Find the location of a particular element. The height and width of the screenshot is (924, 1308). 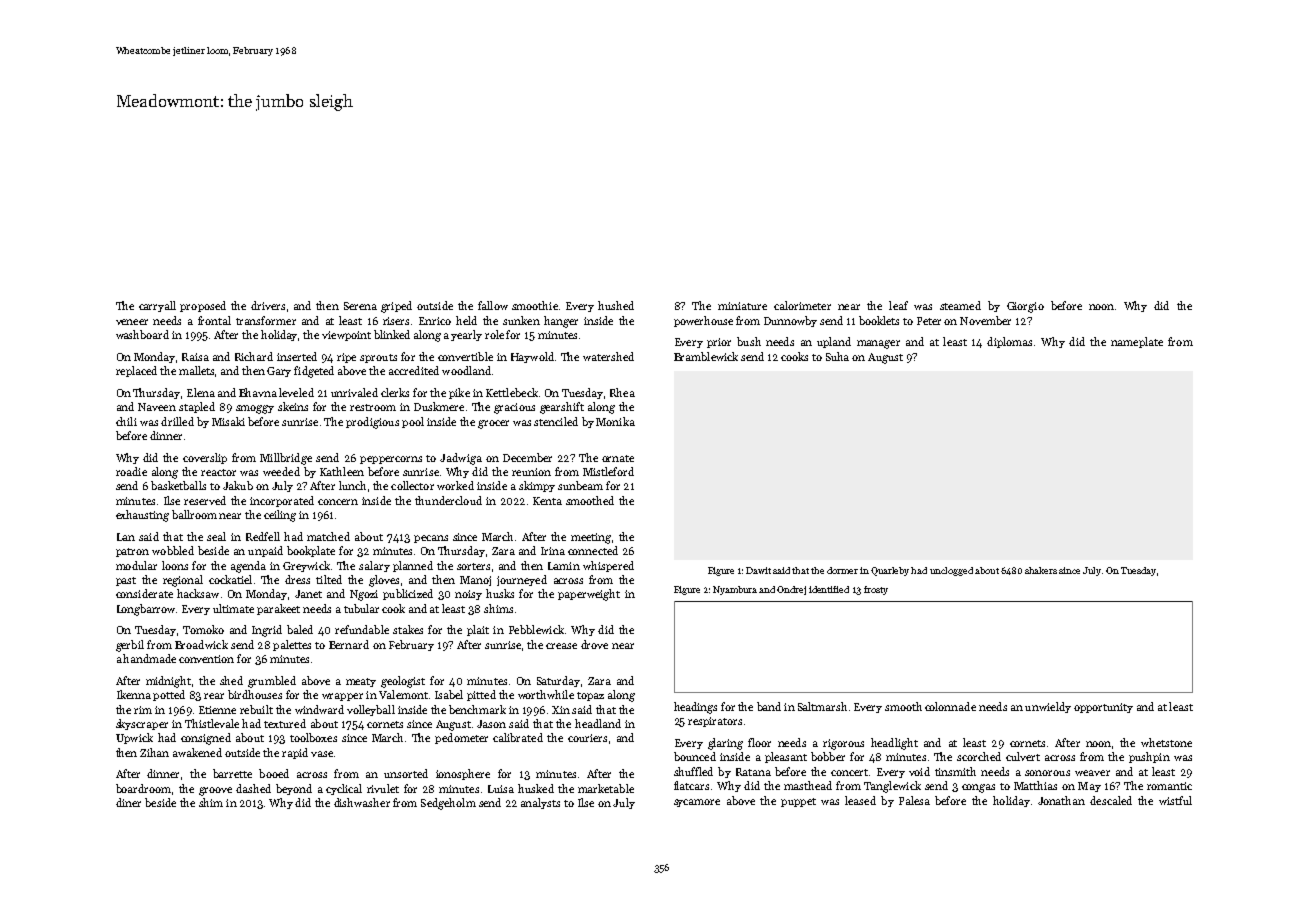

dress is located at coordinates (297, 579).
